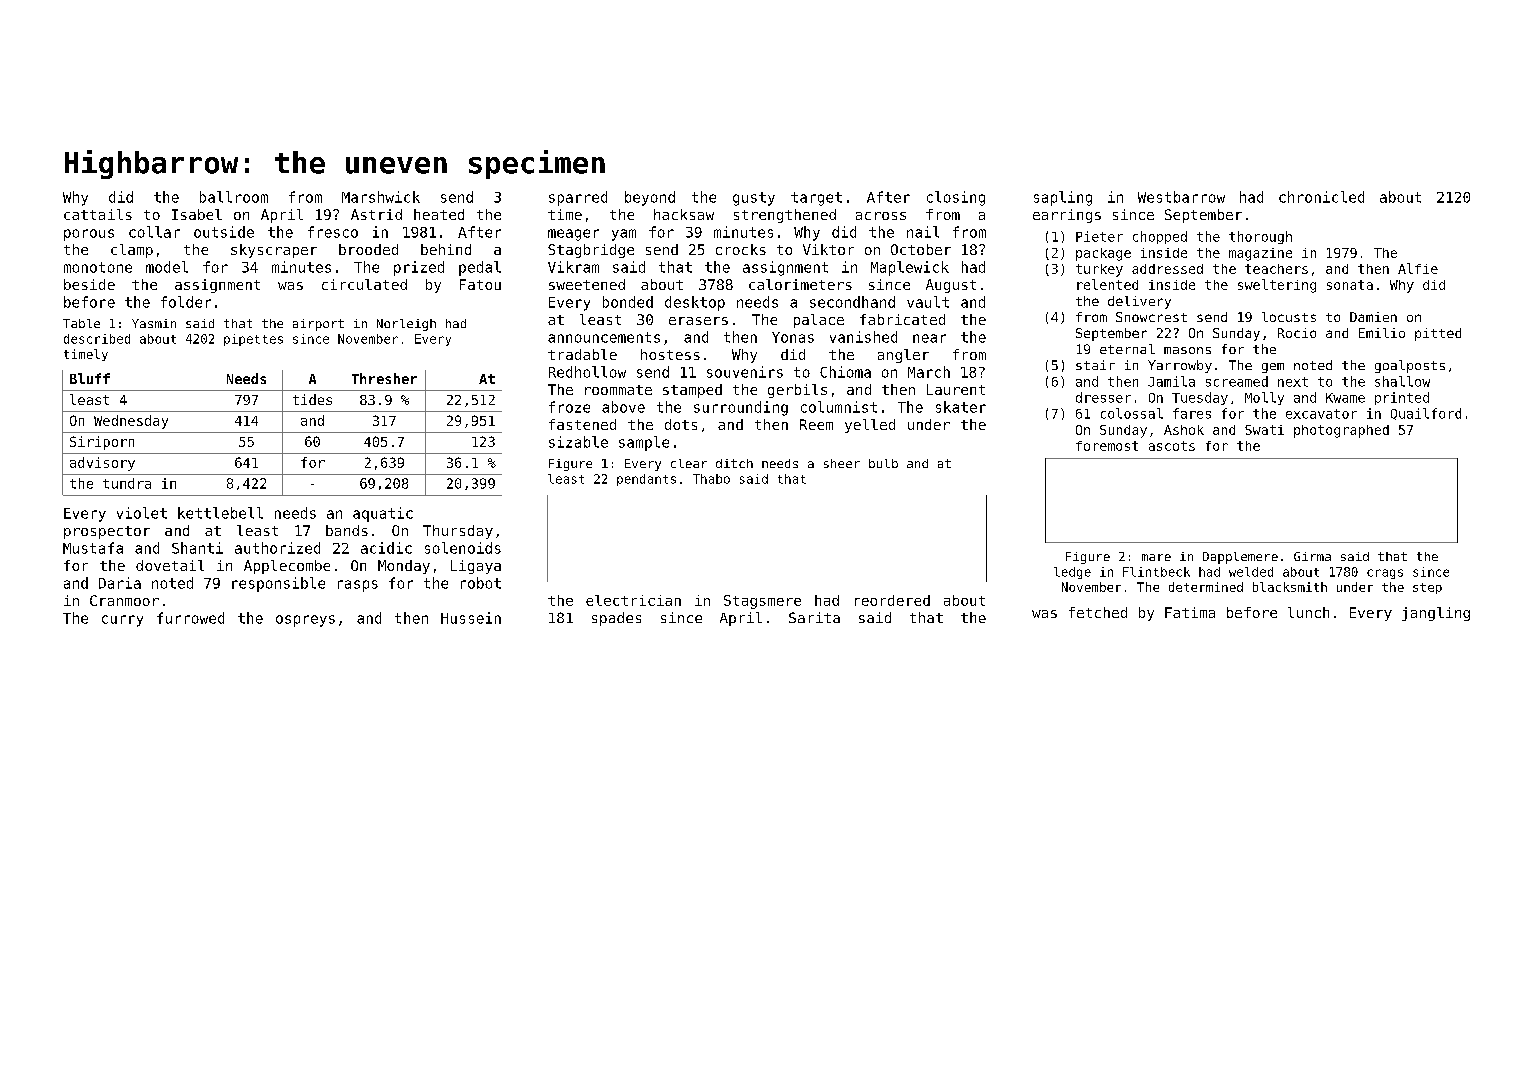 The width and height of the document is (1534, 1085). I want to click on Applecombe, so click(287, 567).
